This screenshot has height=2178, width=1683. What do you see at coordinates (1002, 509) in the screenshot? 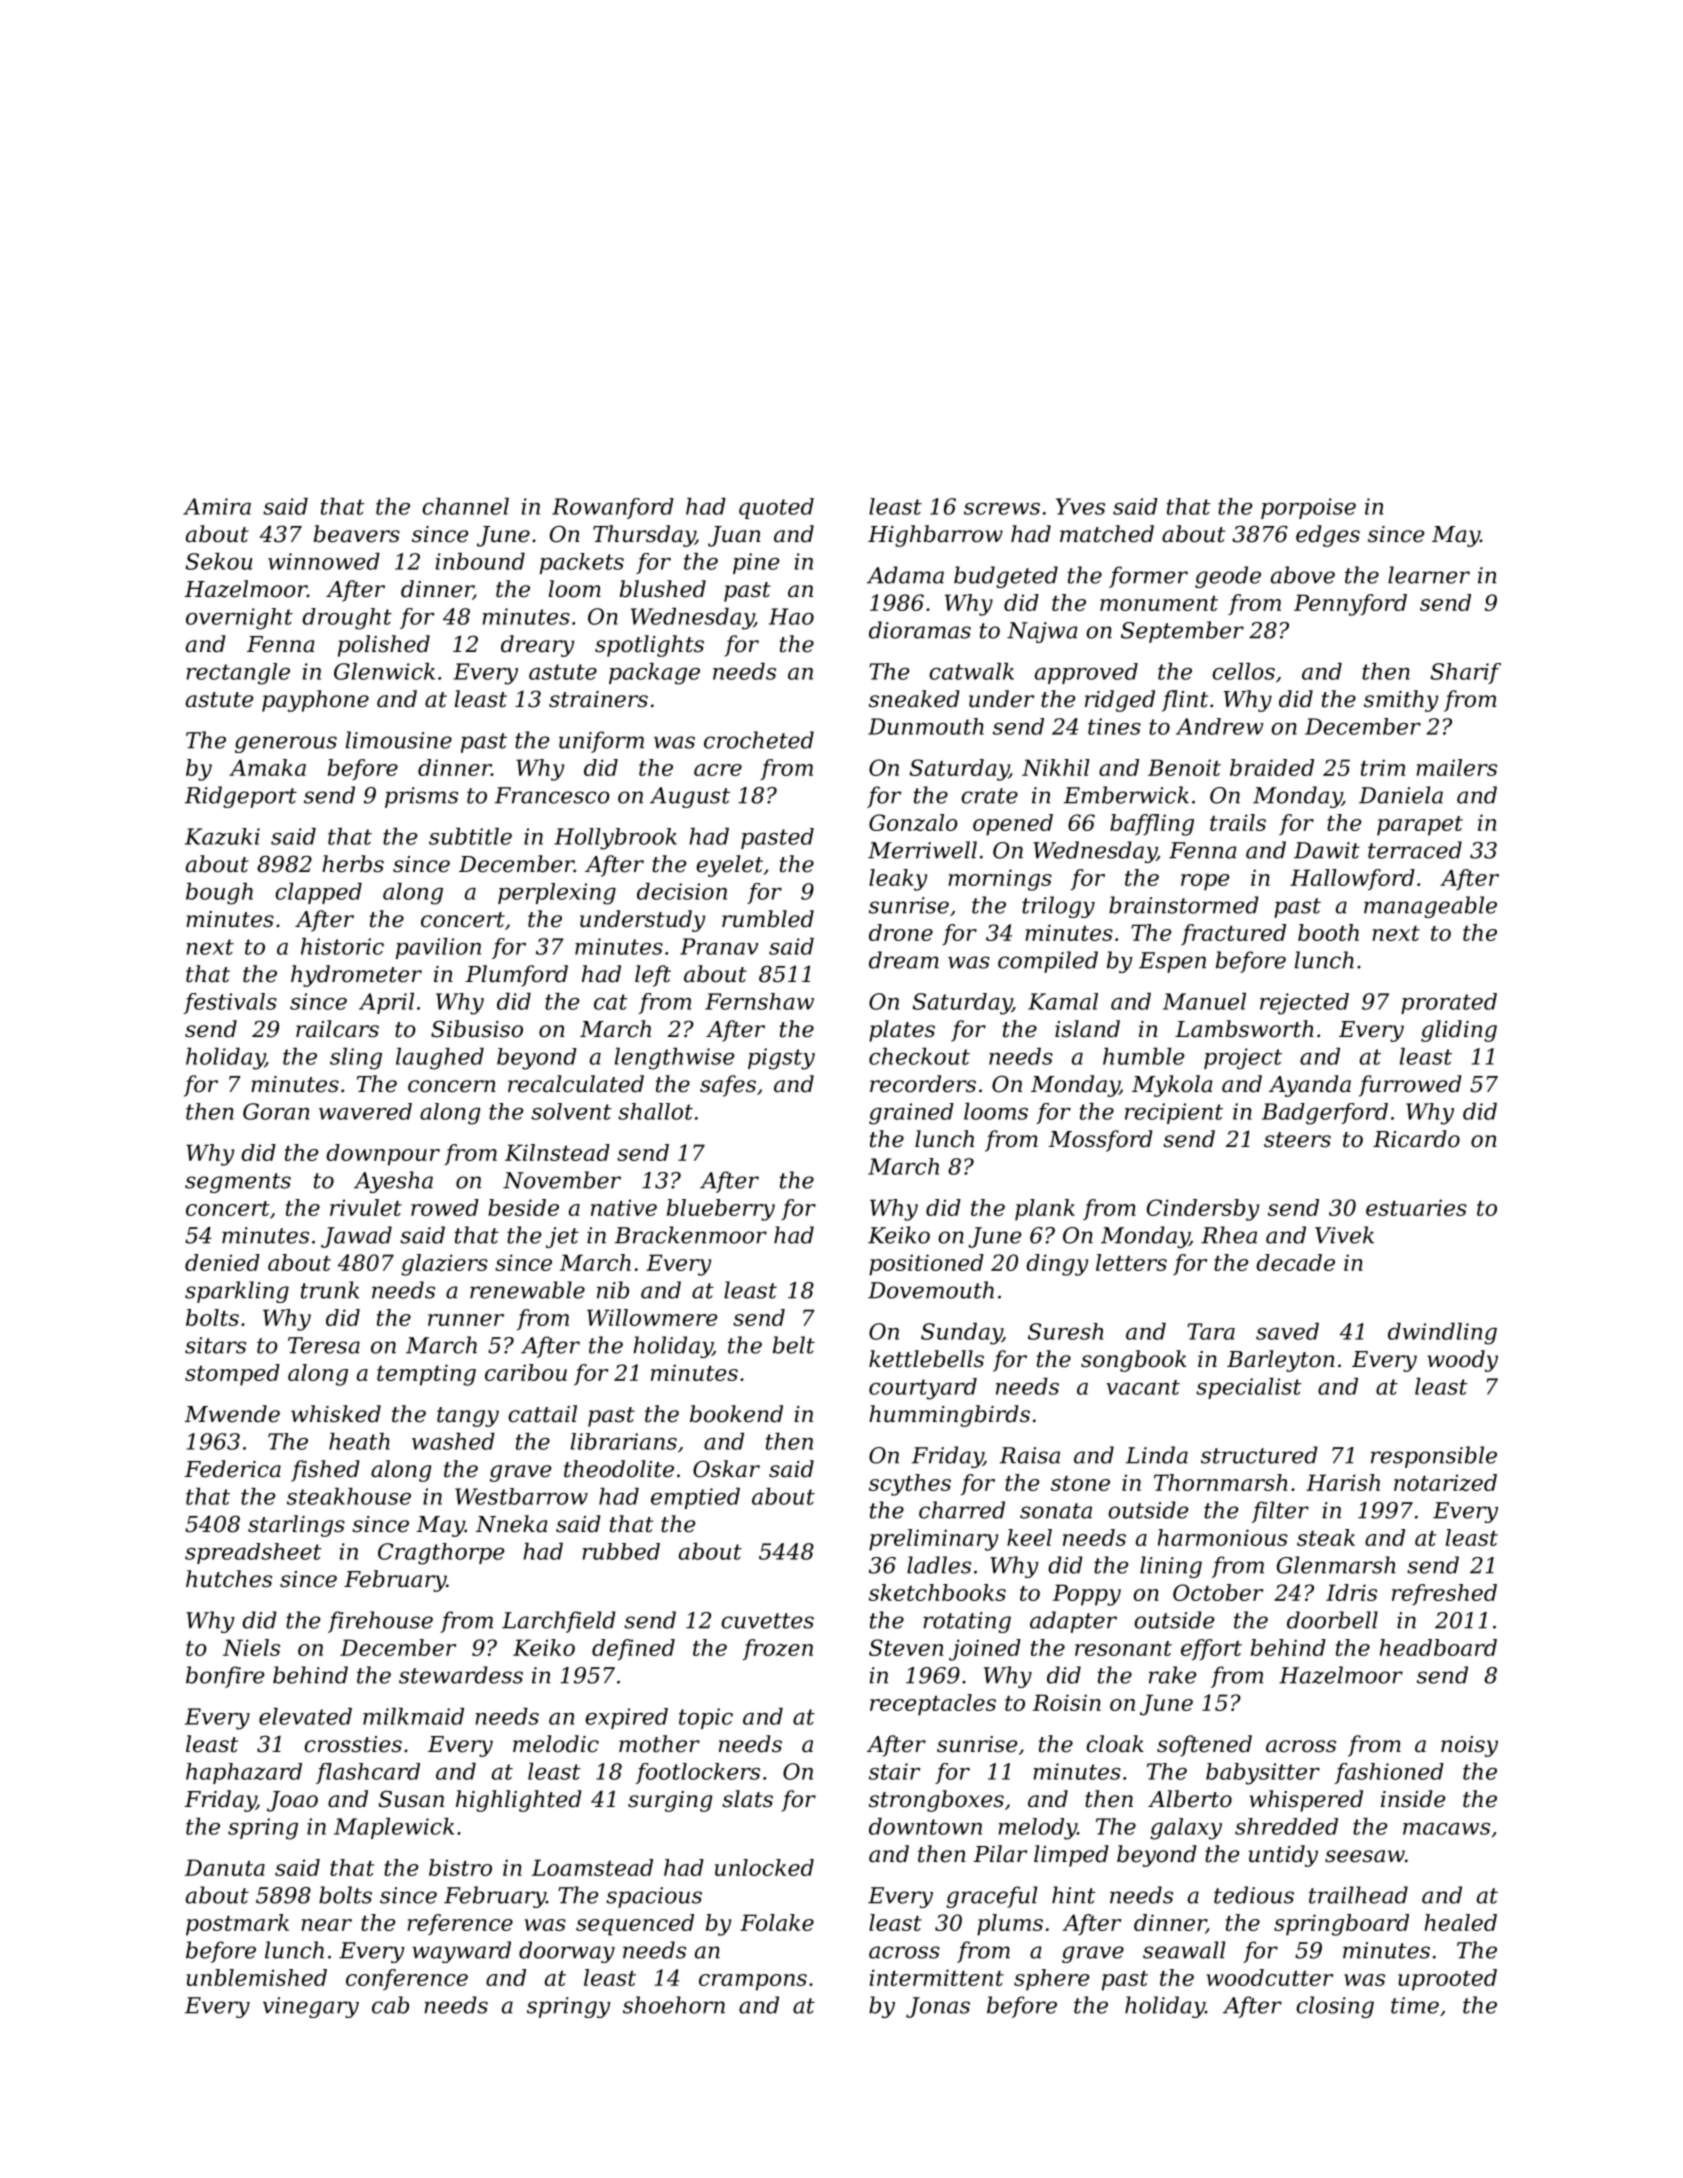
I see `screws` at bounding box center [1002, 509].
